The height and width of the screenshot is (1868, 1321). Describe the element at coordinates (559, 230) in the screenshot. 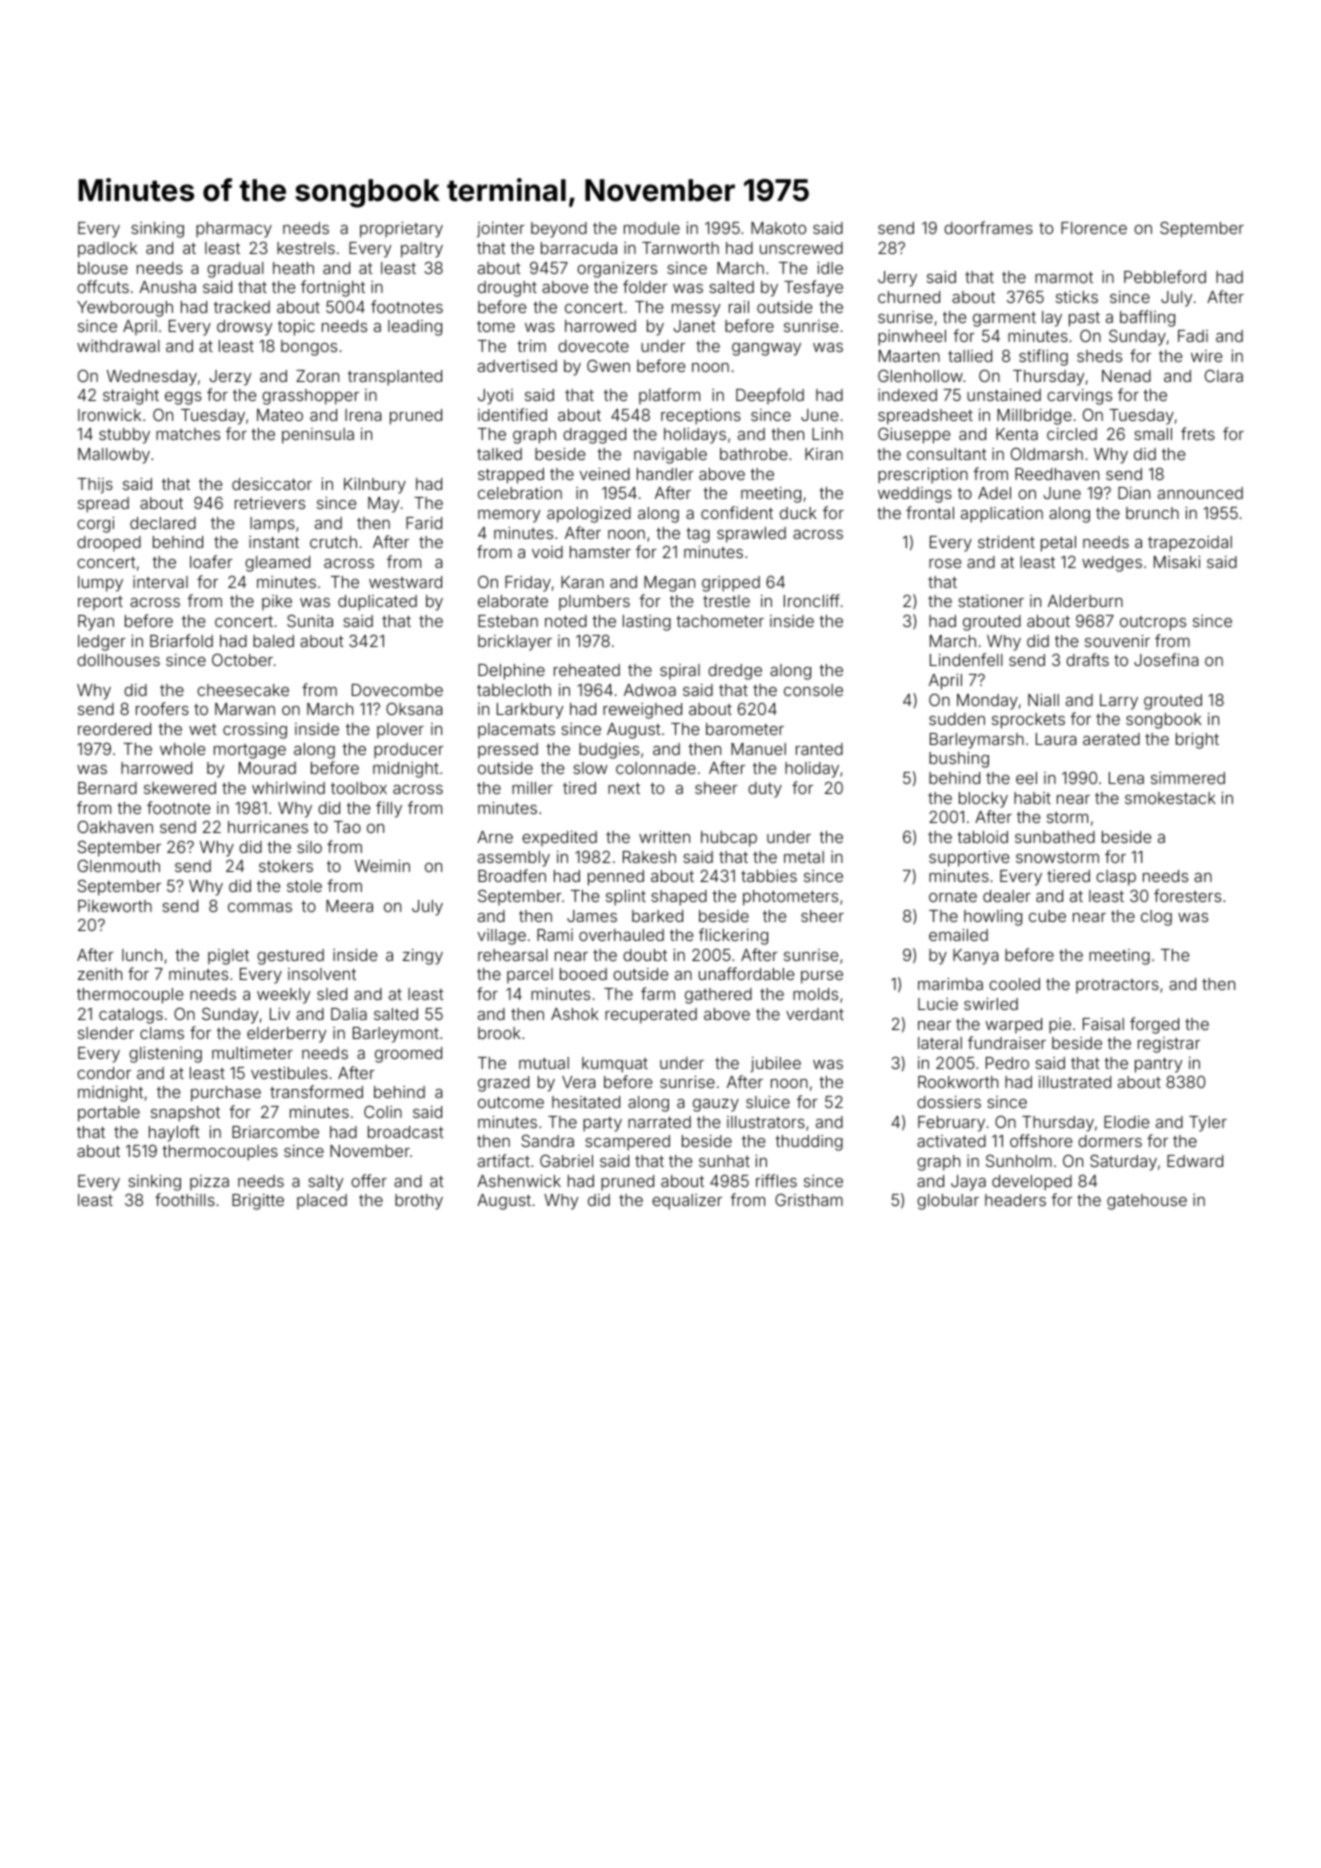

I see `beyond` at that location.
